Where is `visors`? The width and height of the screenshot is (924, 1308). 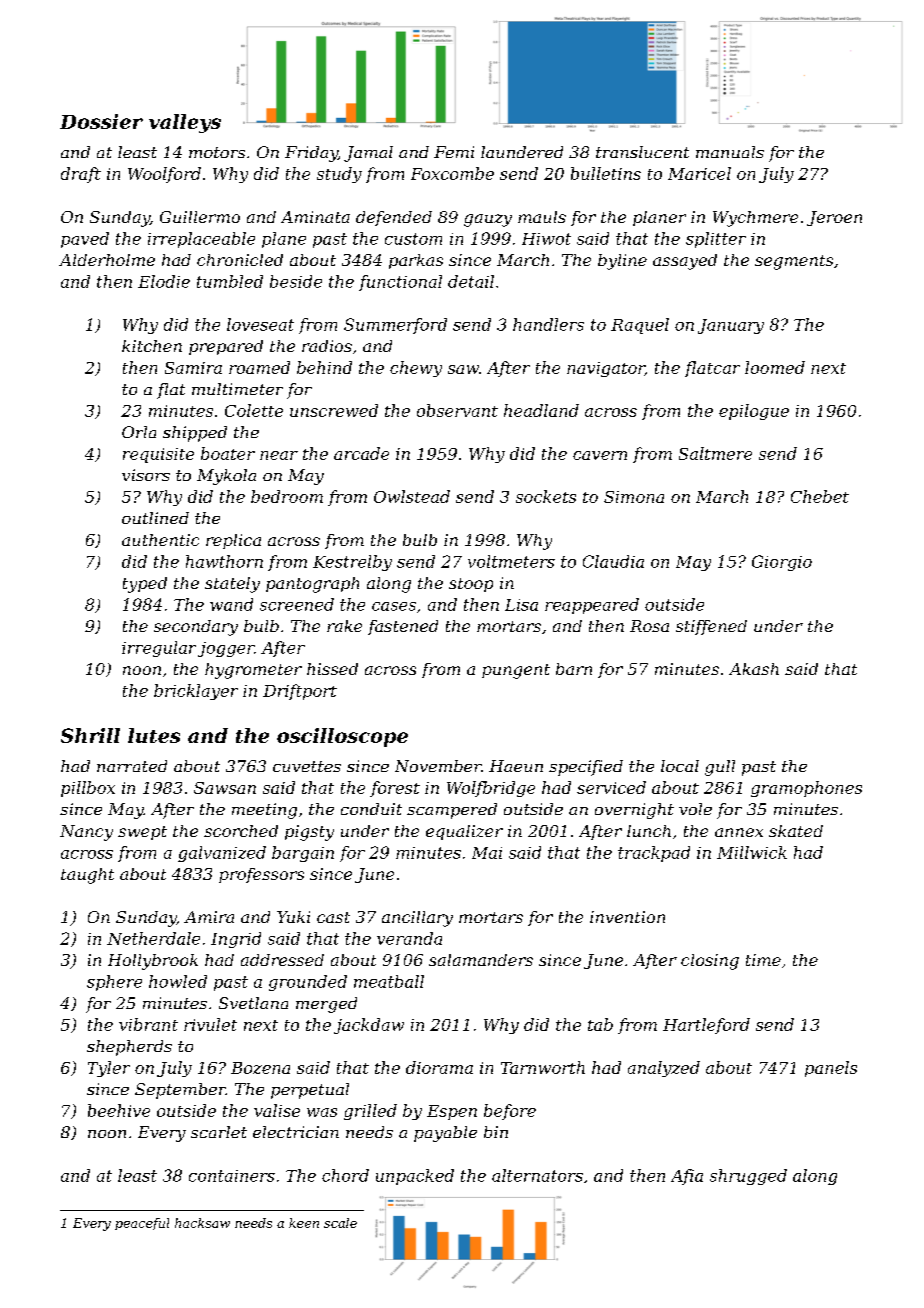 visors is located at coordinates (146, 475).
